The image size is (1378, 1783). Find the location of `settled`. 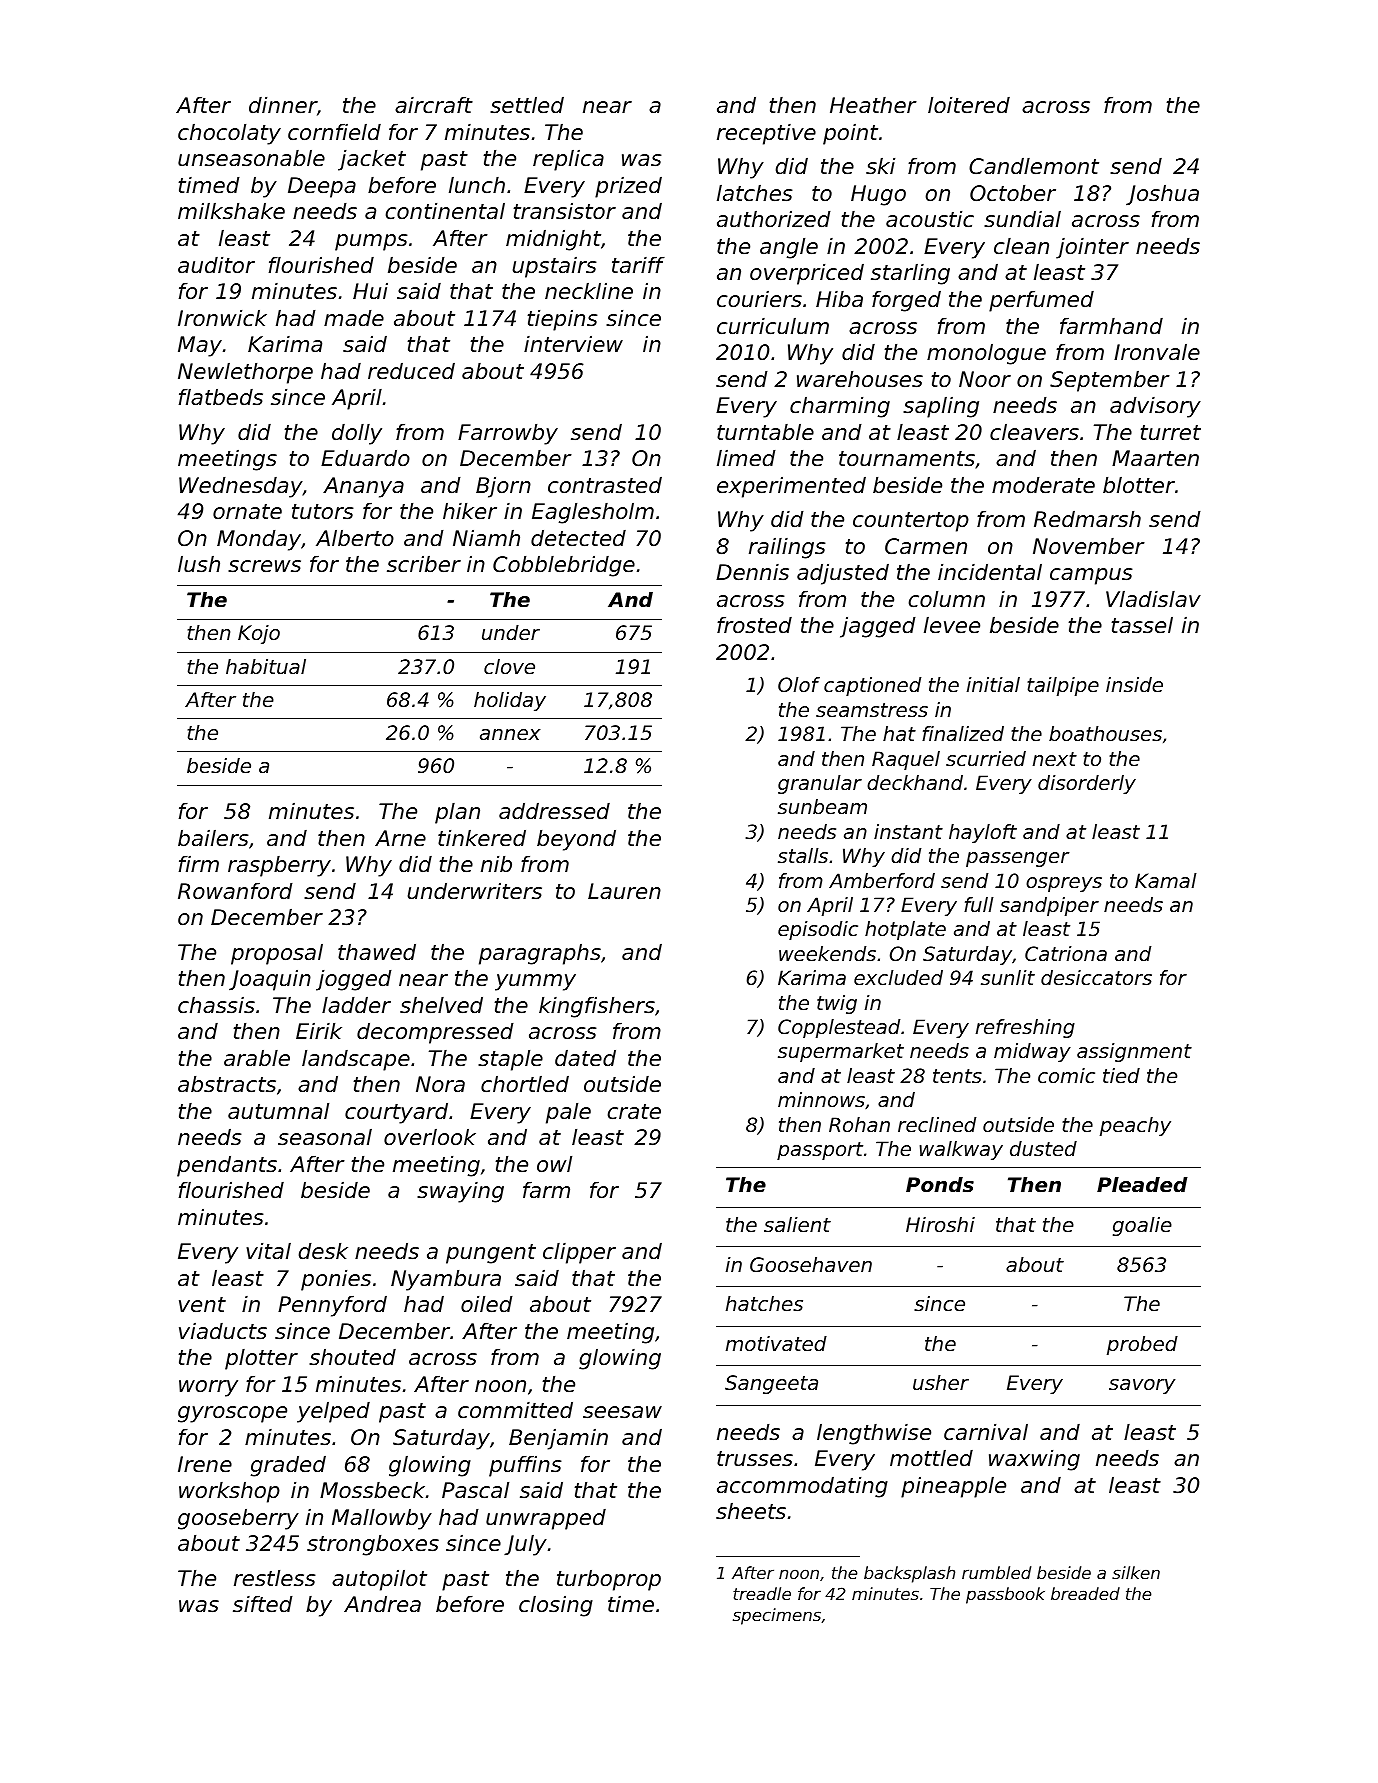

settled is located at coordinates (527, 105).
